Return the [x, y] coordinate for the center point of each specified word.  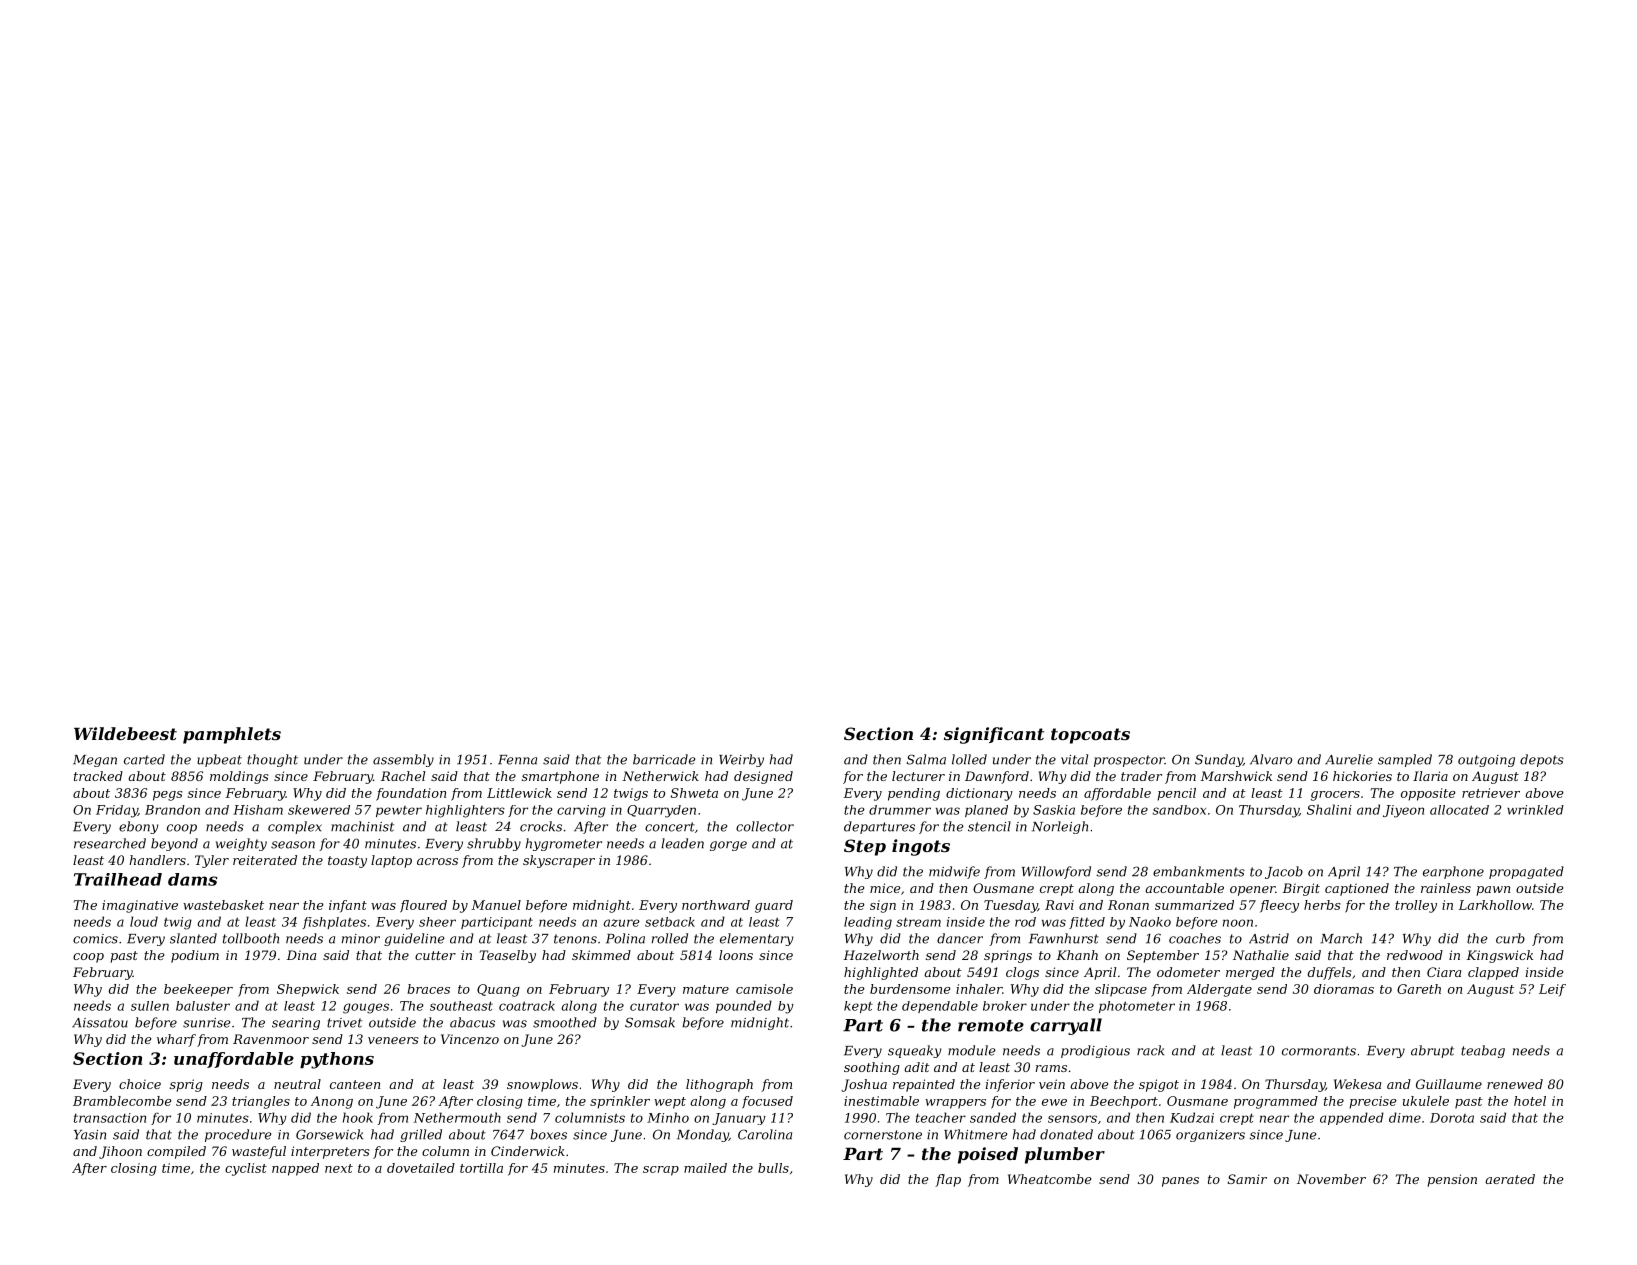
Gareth [1419, 989]
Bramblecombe [122, 1101]
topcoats [1090, 736]
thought [272, 760]
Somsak [650, 1022]
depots [1542, 760]
